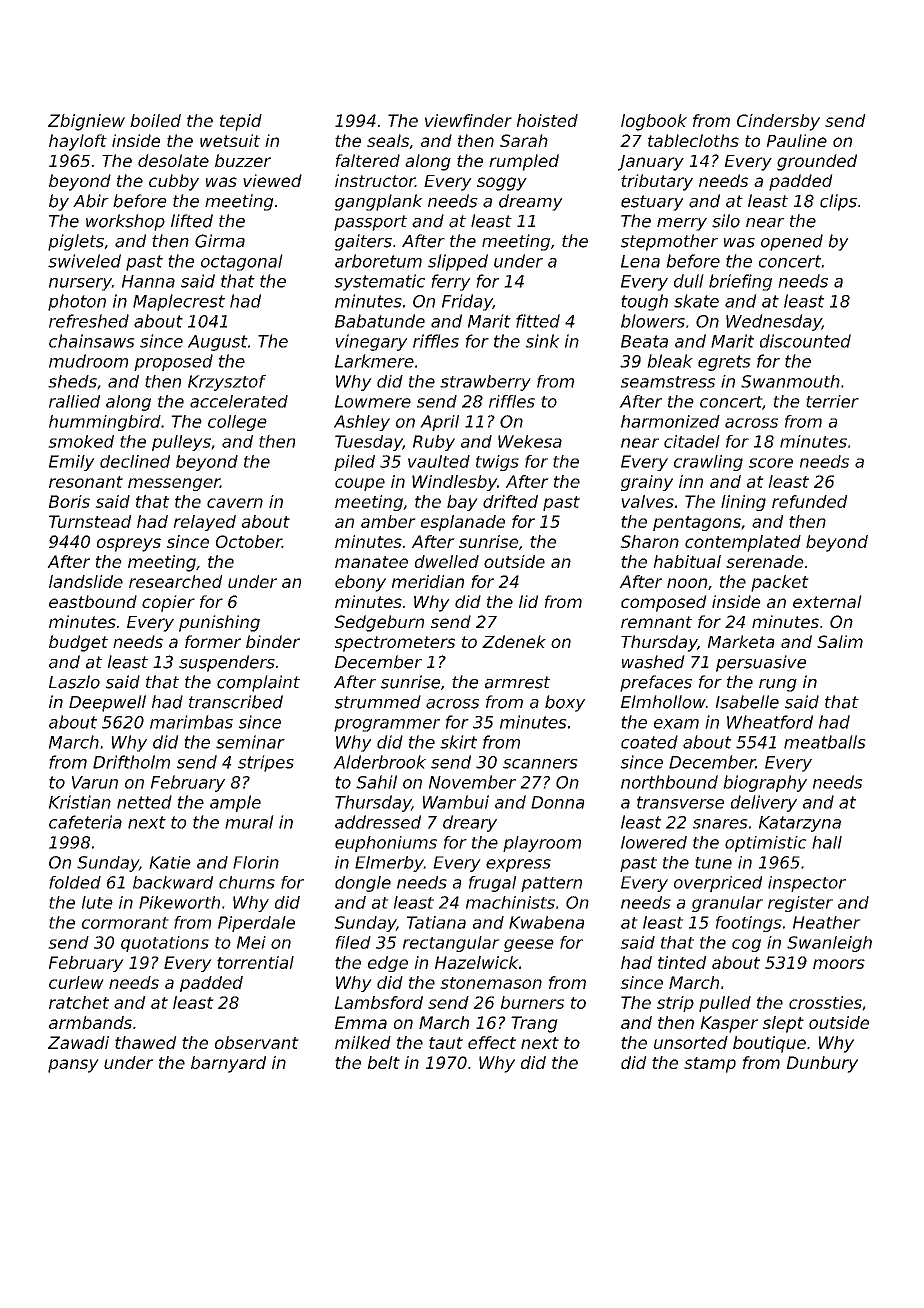 This image has width=924, height=1308. Describe the element at coordinates (380, 321) in the image. I see `Babatunde` at that location.
